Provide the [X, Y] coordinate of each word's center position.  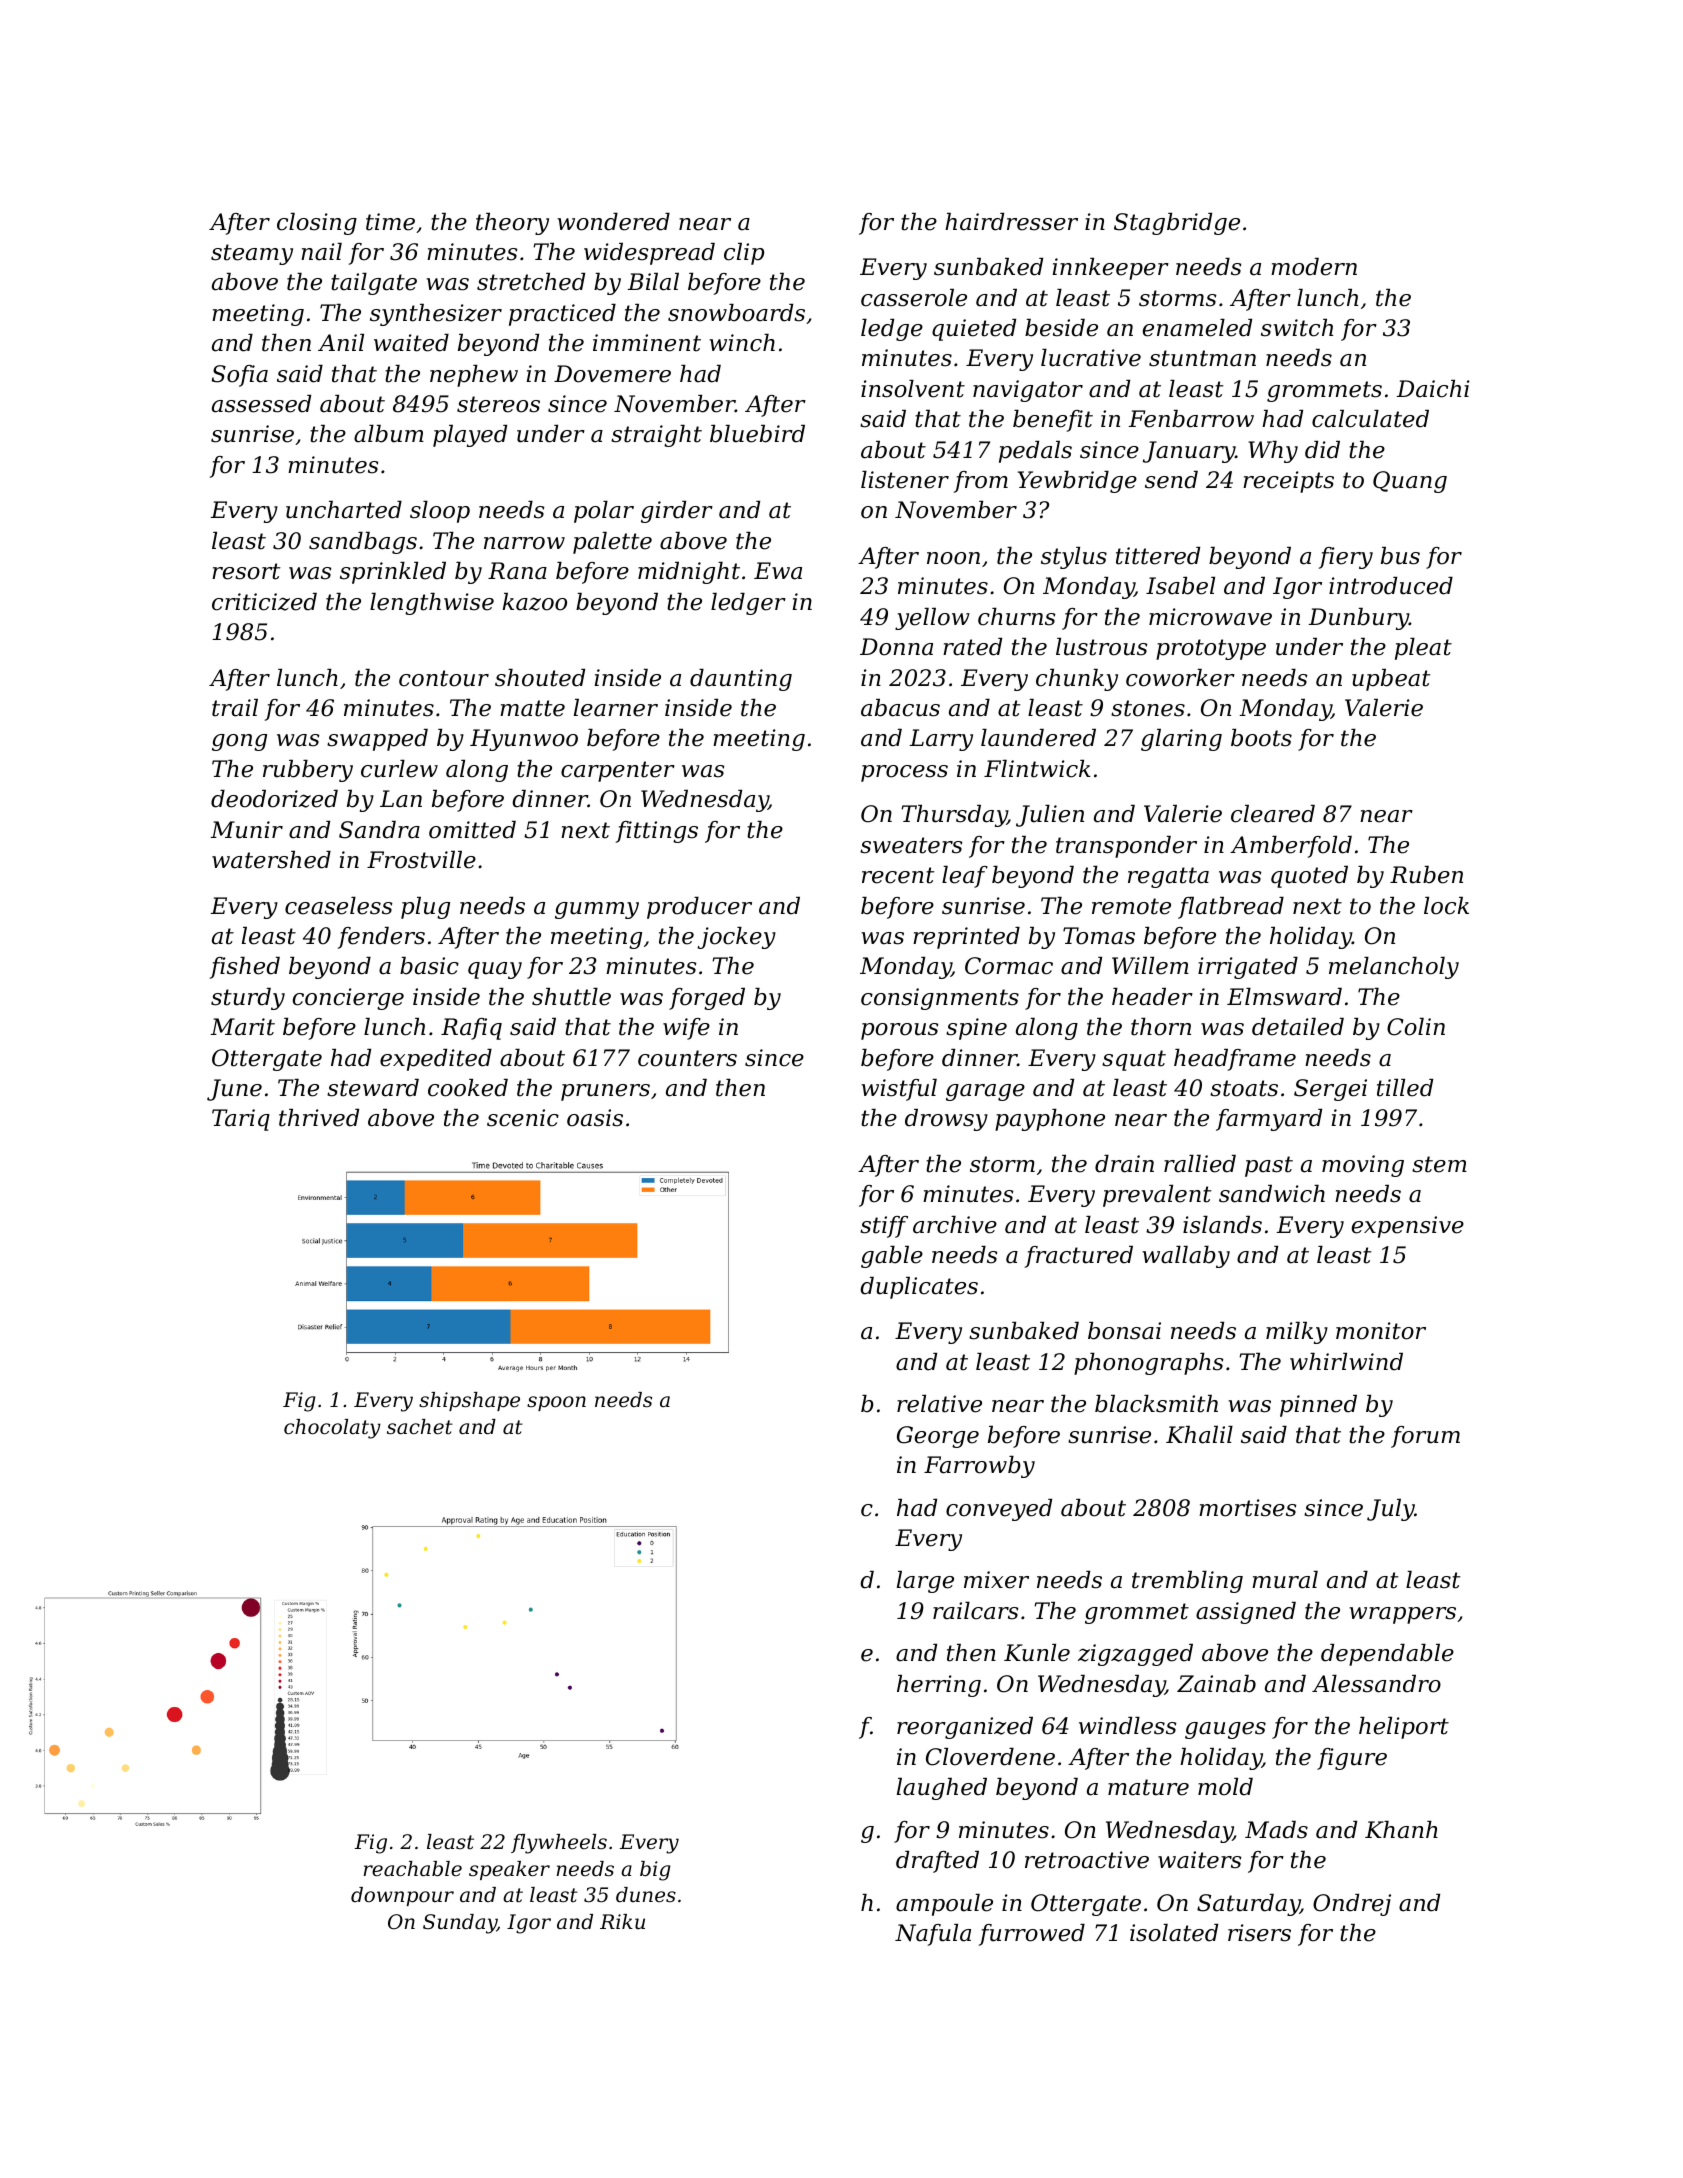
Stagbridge [1177, 224]
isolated [1174, 1933]
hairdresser [1011, 222]
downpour [402, 1896]
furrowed [1032, 1935]
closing [317, 224]
